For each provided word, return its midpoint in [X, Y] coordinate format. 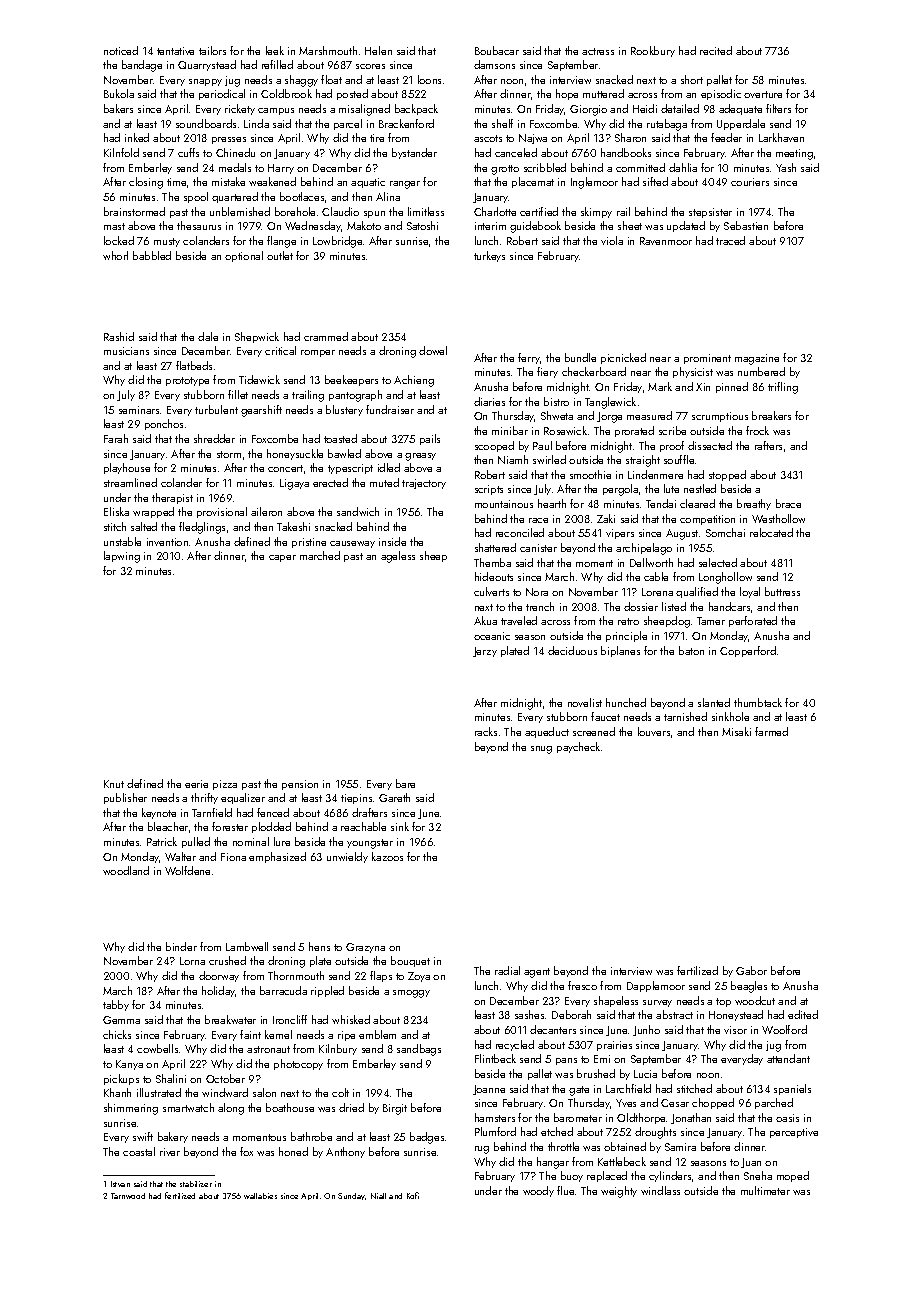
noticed [121, 50]
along [231, 1109]
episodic [721, 94]
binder [181, 946]
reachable [363, 826]
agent [537, 973]
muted [384, 482]
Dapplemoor [656, 986]
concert [285, 468]
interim [490, 226]
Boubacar [497, 50]
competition [707, 520]
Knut [114, 784]
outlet [280, 255]
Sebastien [746, 225]
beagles [749, 987]
